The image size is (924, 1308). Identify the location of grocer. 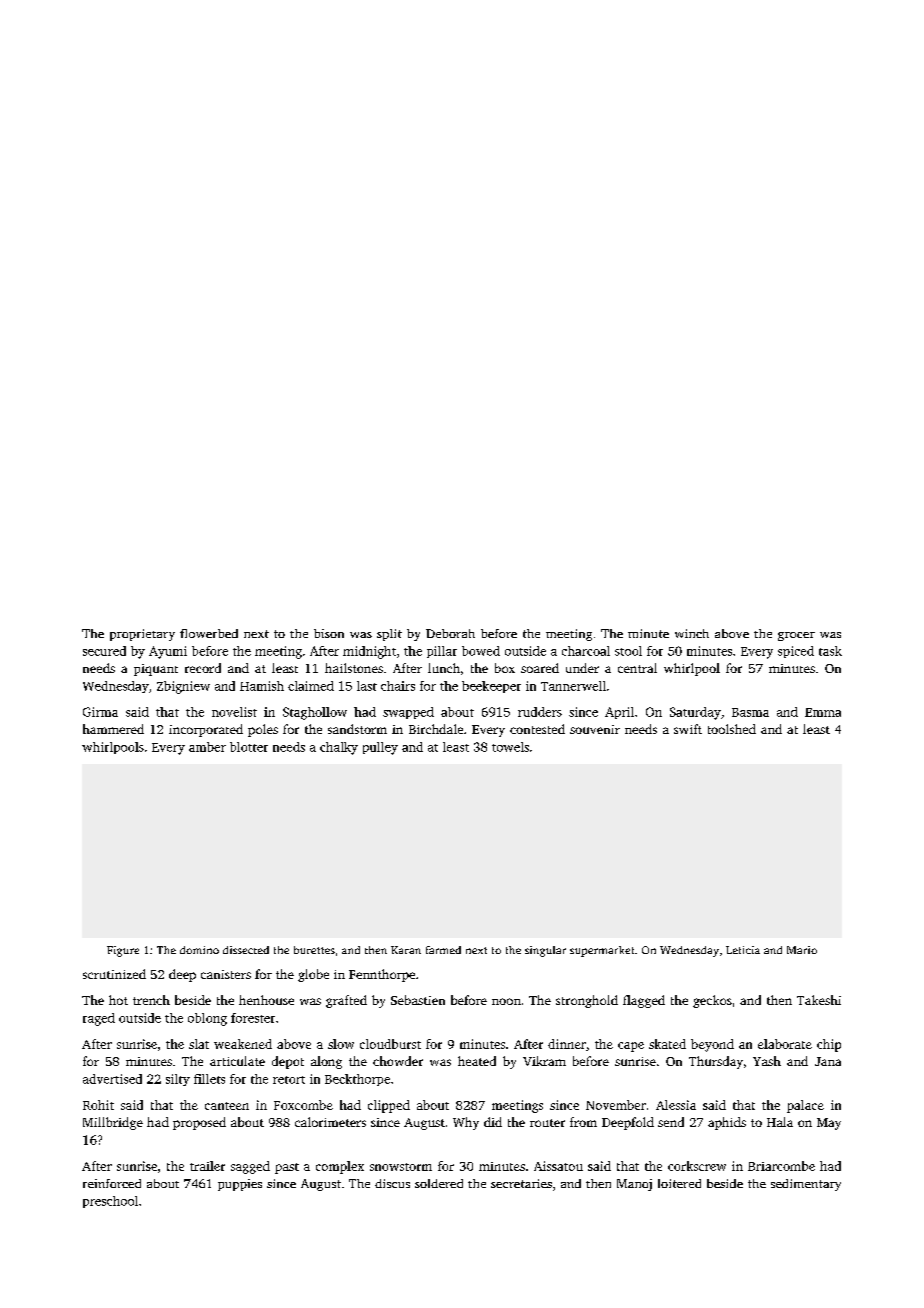
(796, 636).
